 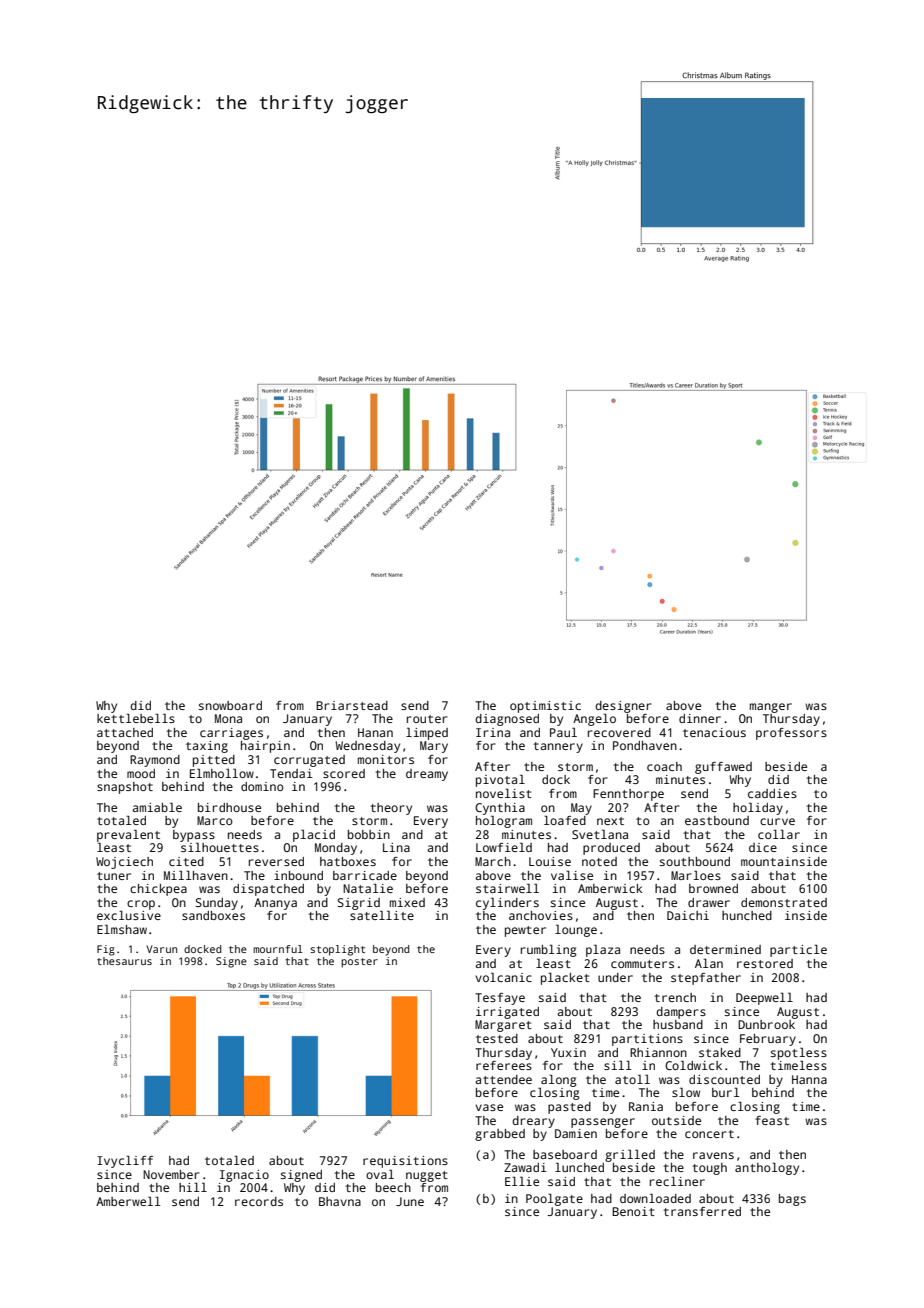 What do you see at coordinates (259, 1201) in the image?
I see `records` at bounding box center [259, 1201].
